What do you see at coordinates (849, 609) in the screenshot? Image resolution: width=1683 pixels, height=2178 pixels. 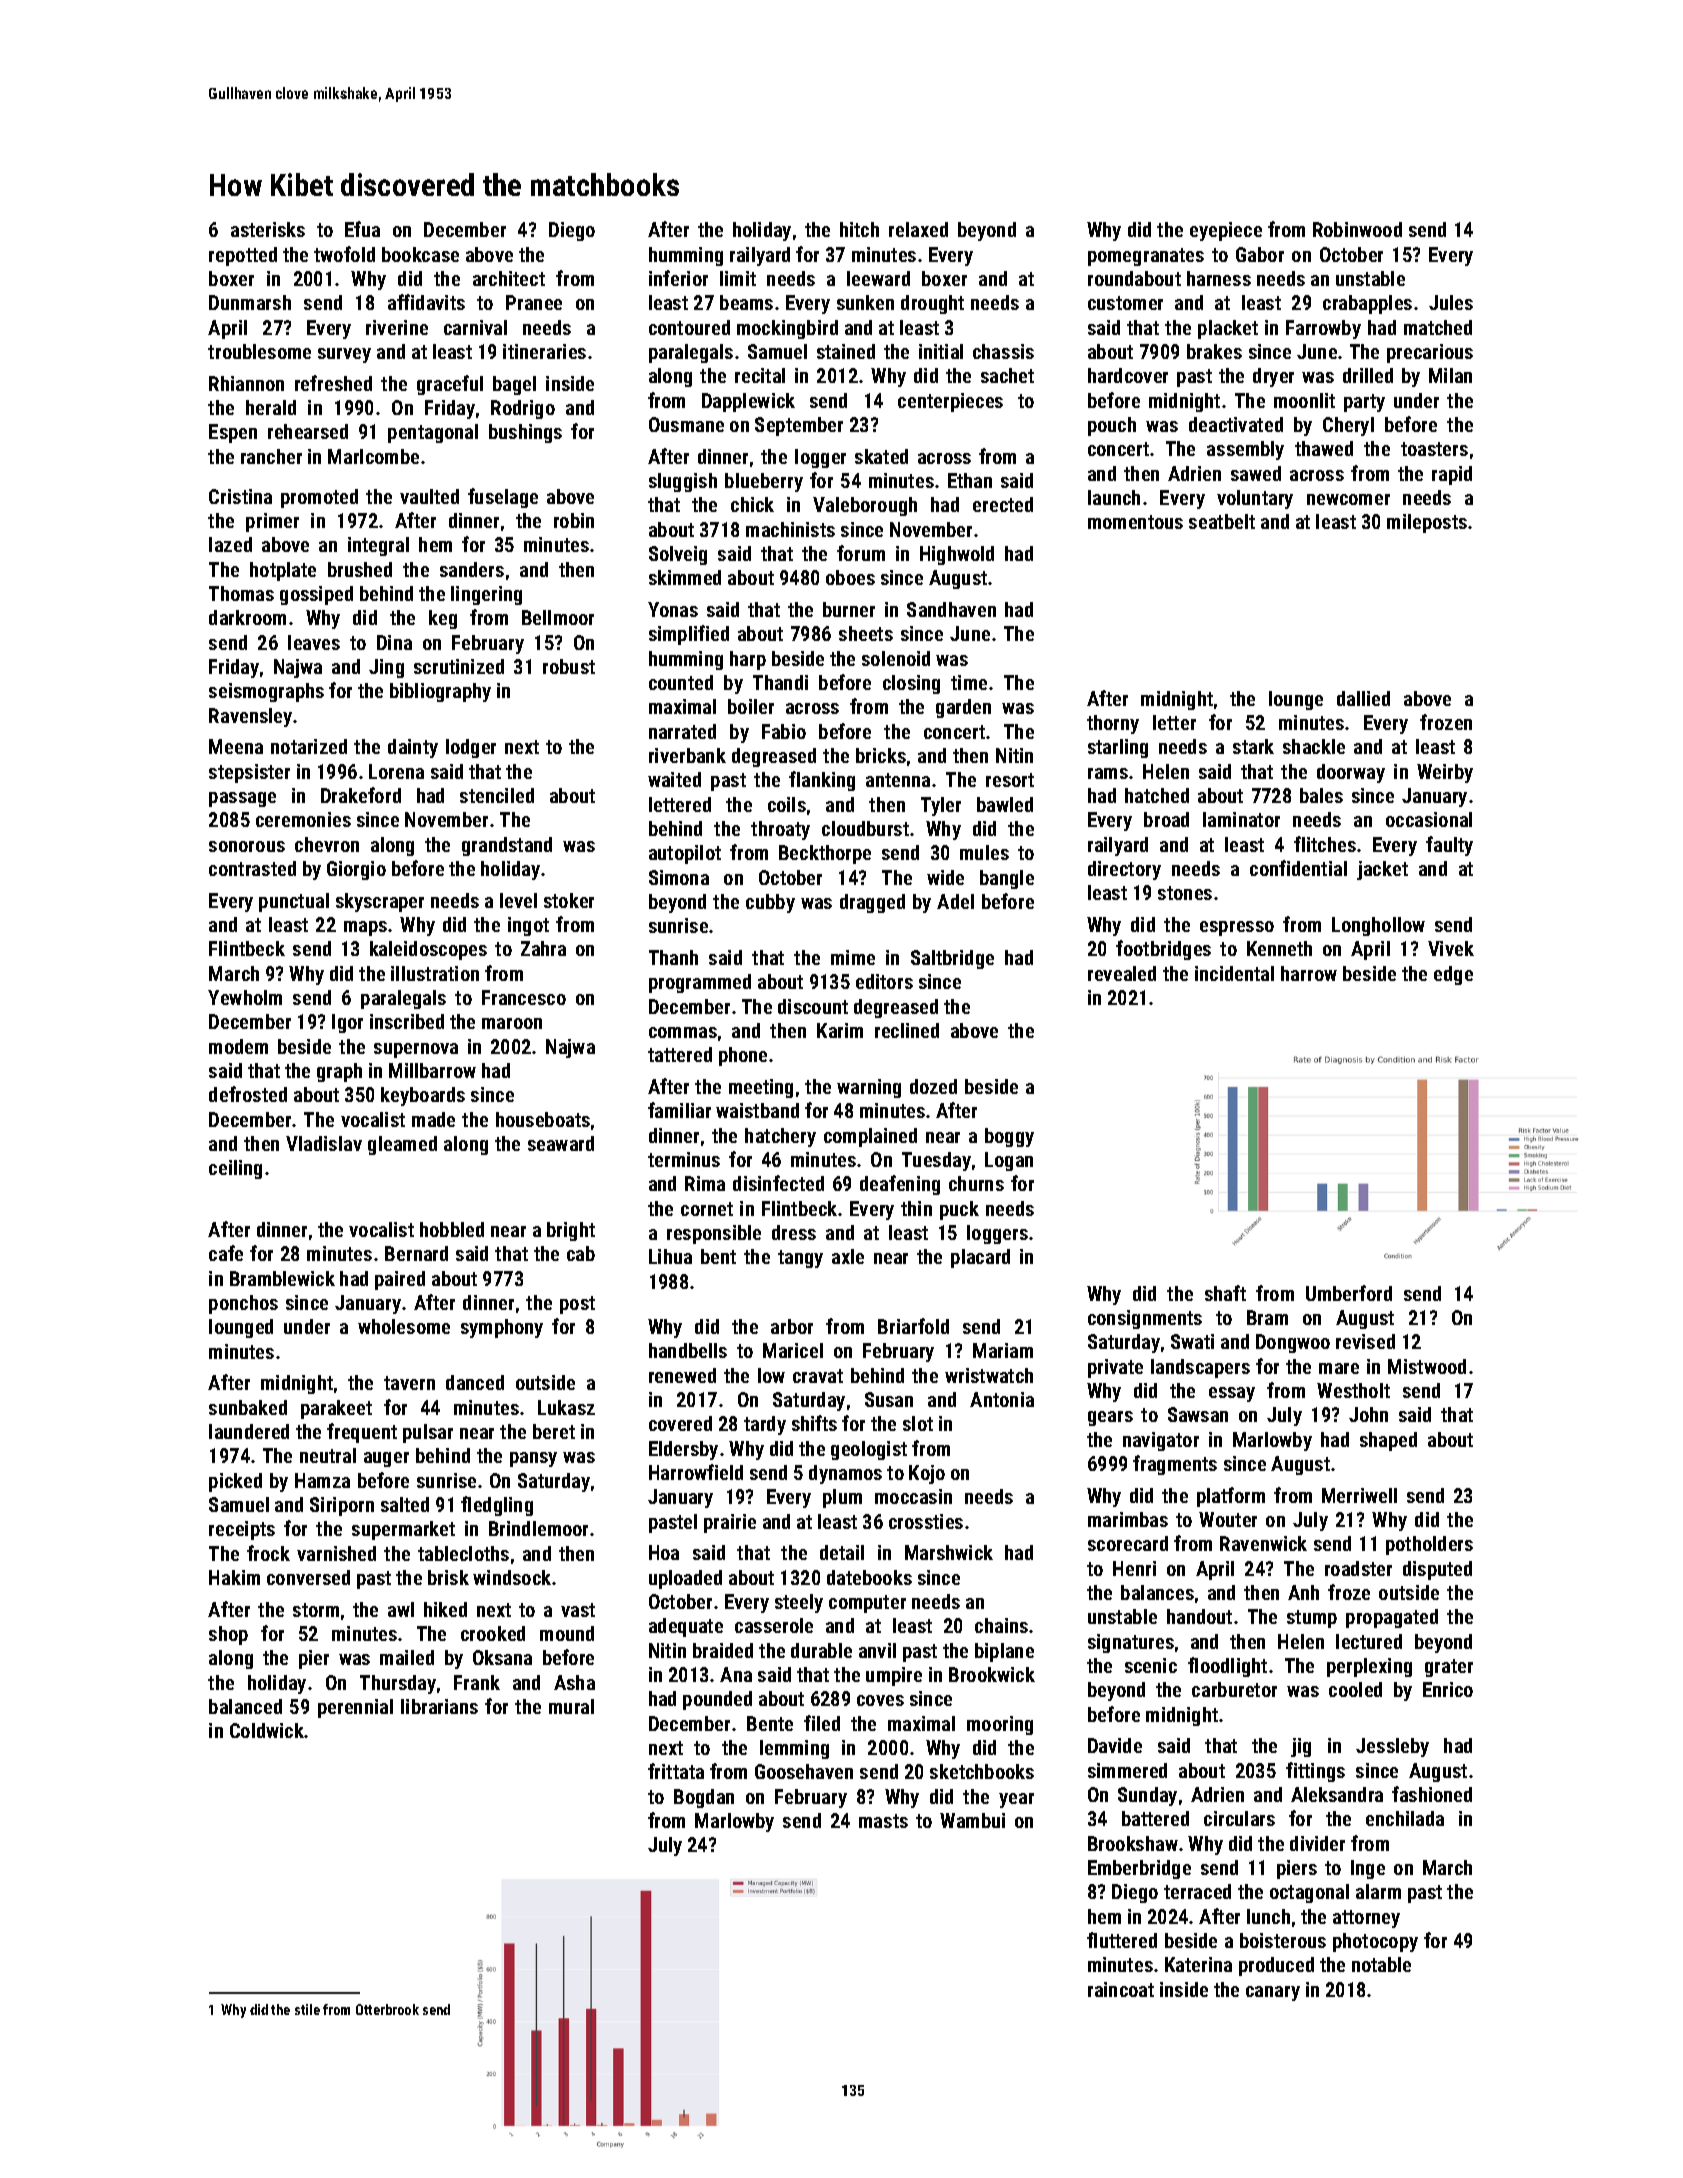 I see `burner` at bounding box center [849, 609].
